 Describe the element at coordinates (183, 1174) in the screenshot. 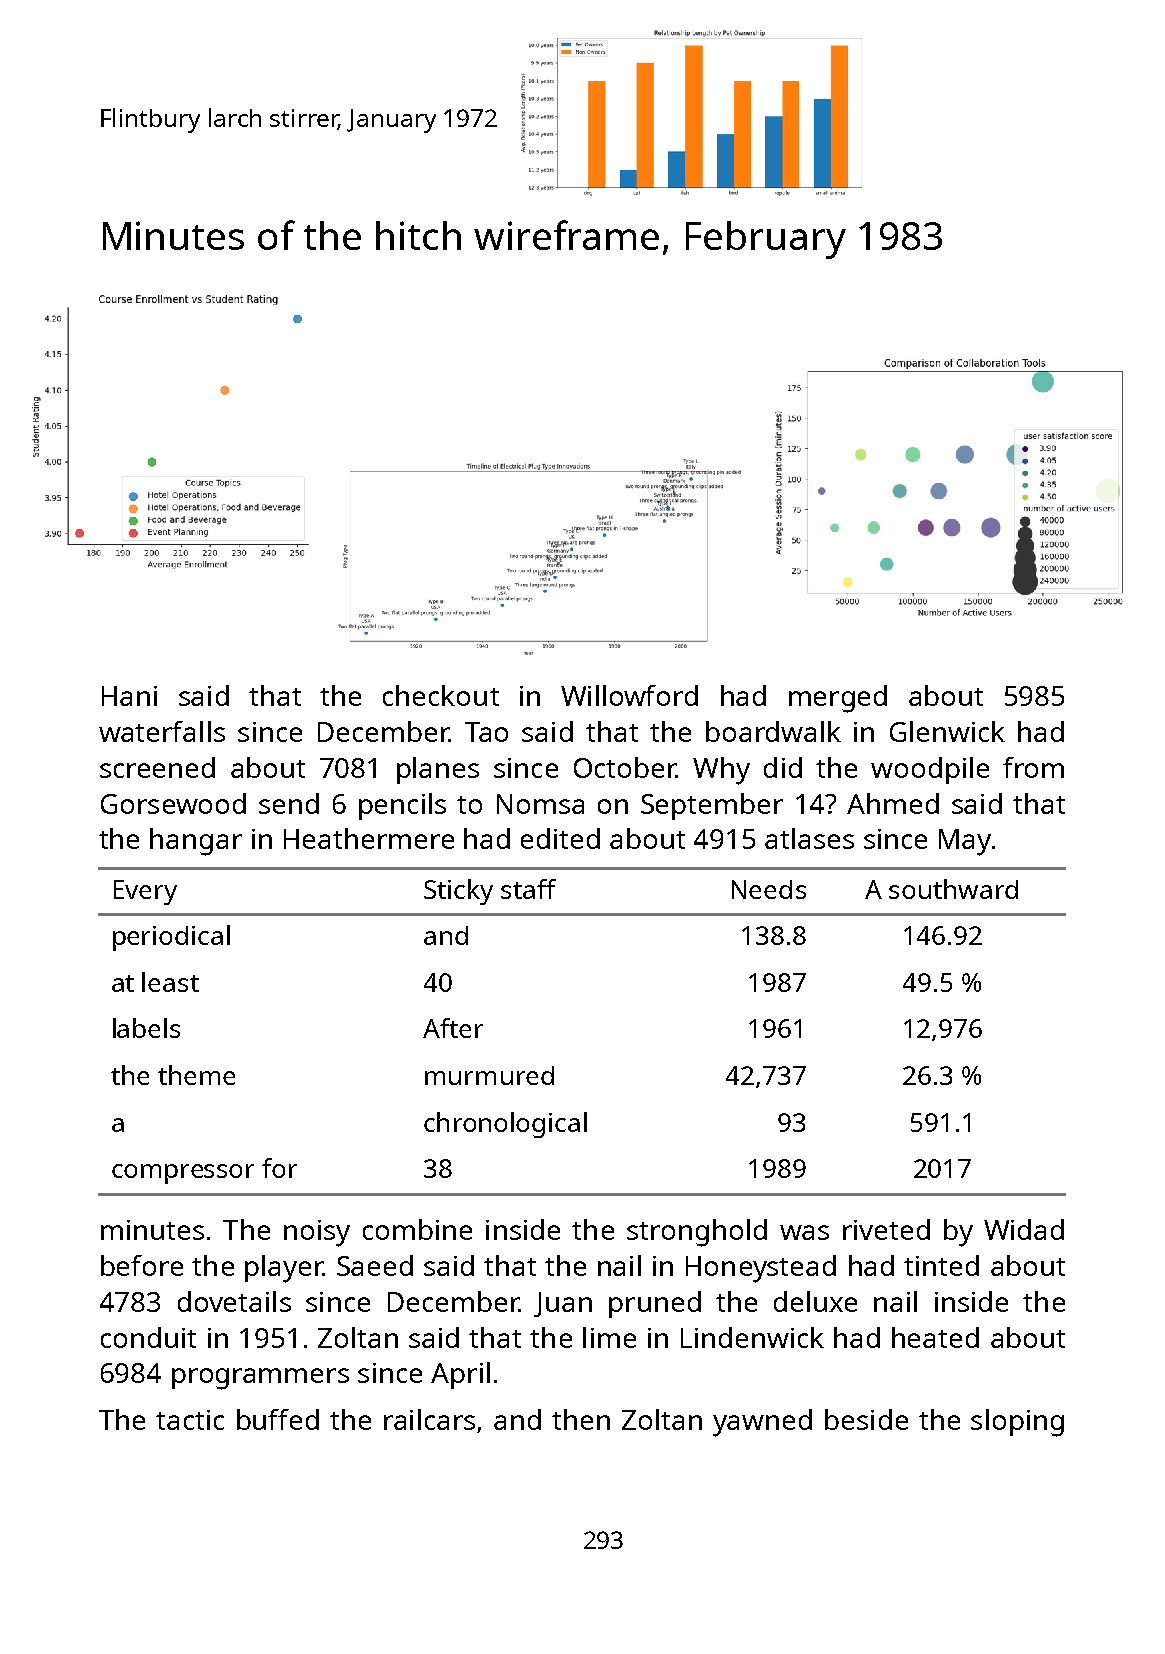

I see `compressor` at that location.
